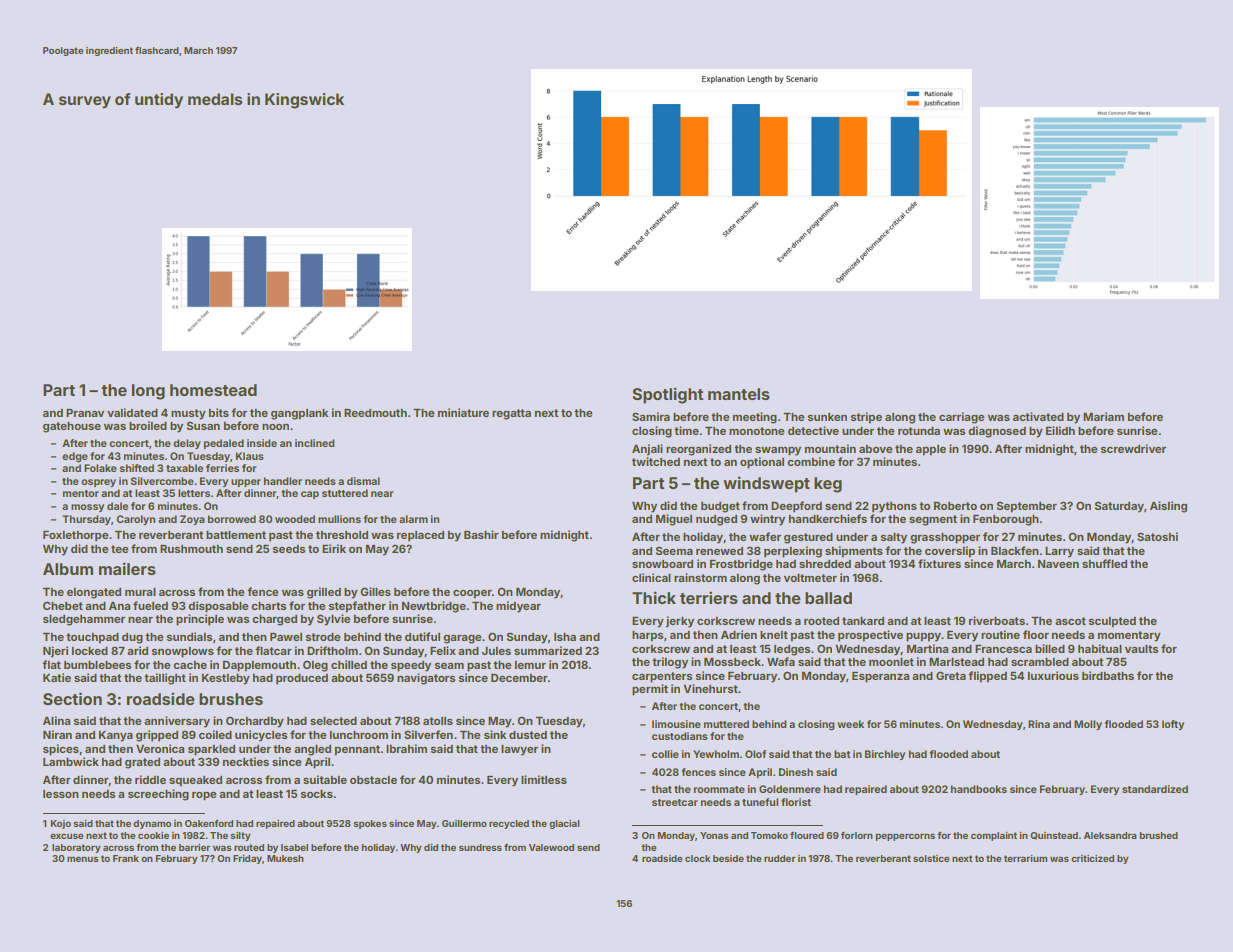 The height and width of the image is (952, 1233). I want to click on menus, so click(83, 859).
